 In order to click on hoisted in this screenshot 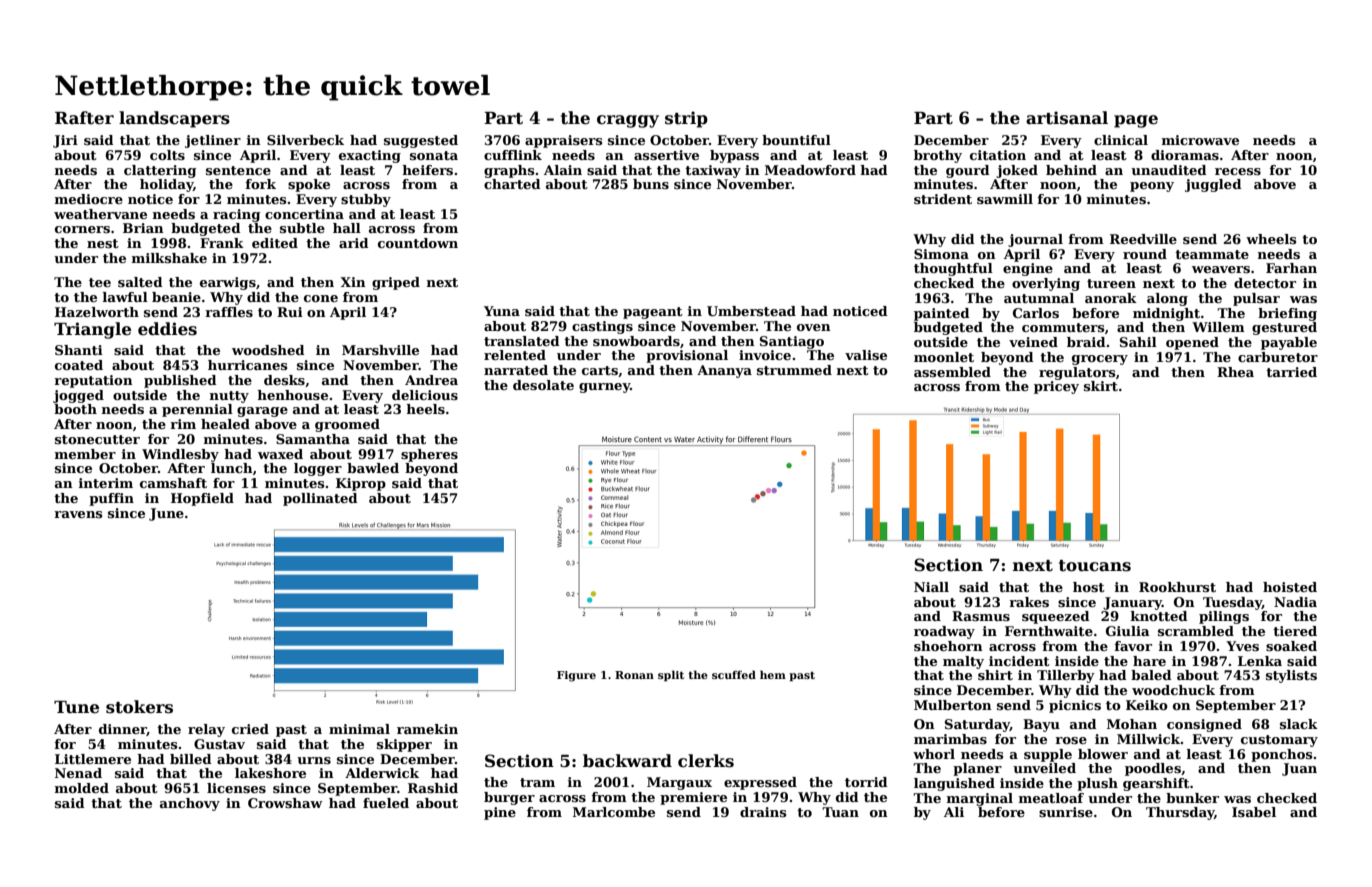, I will do `click(1290, 587)`.
